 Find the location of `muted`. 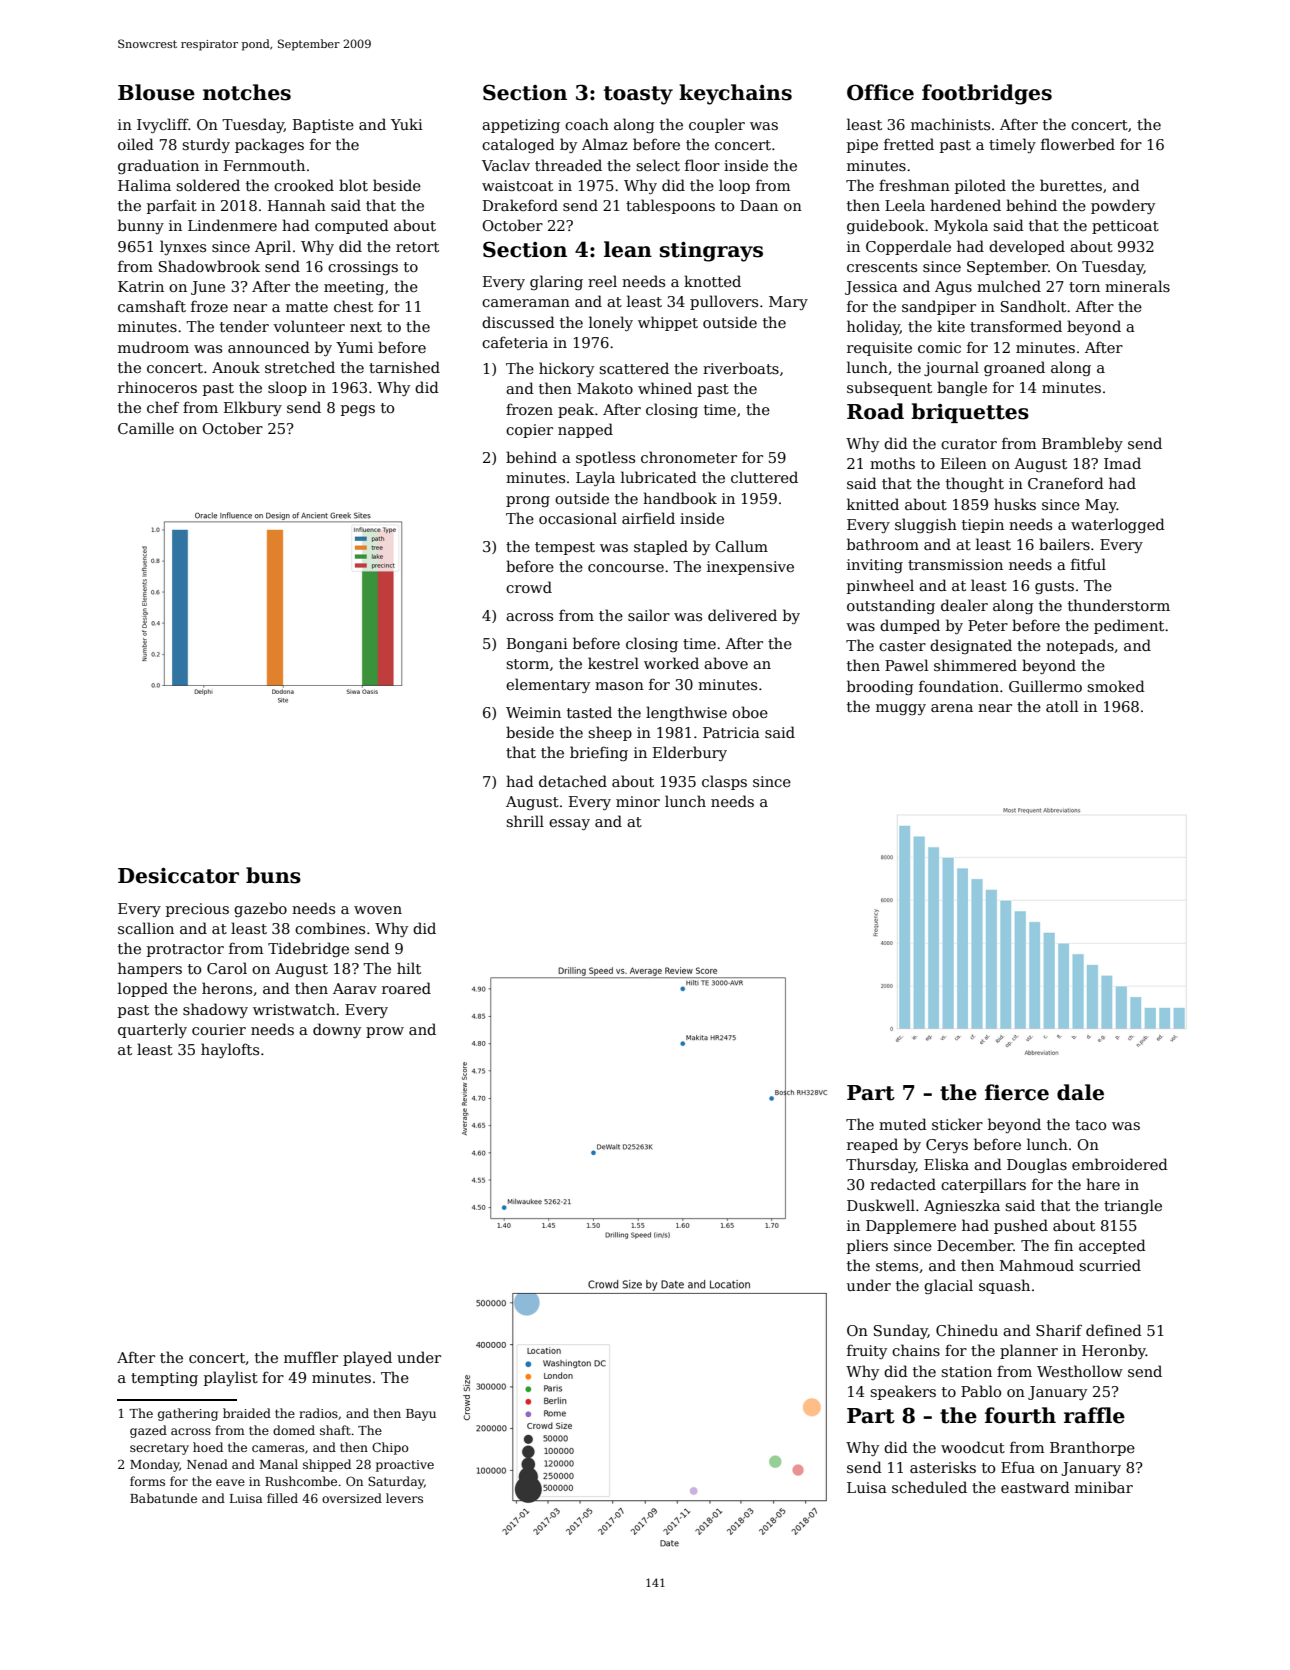

muted is located at coordinates (903, 1124).
